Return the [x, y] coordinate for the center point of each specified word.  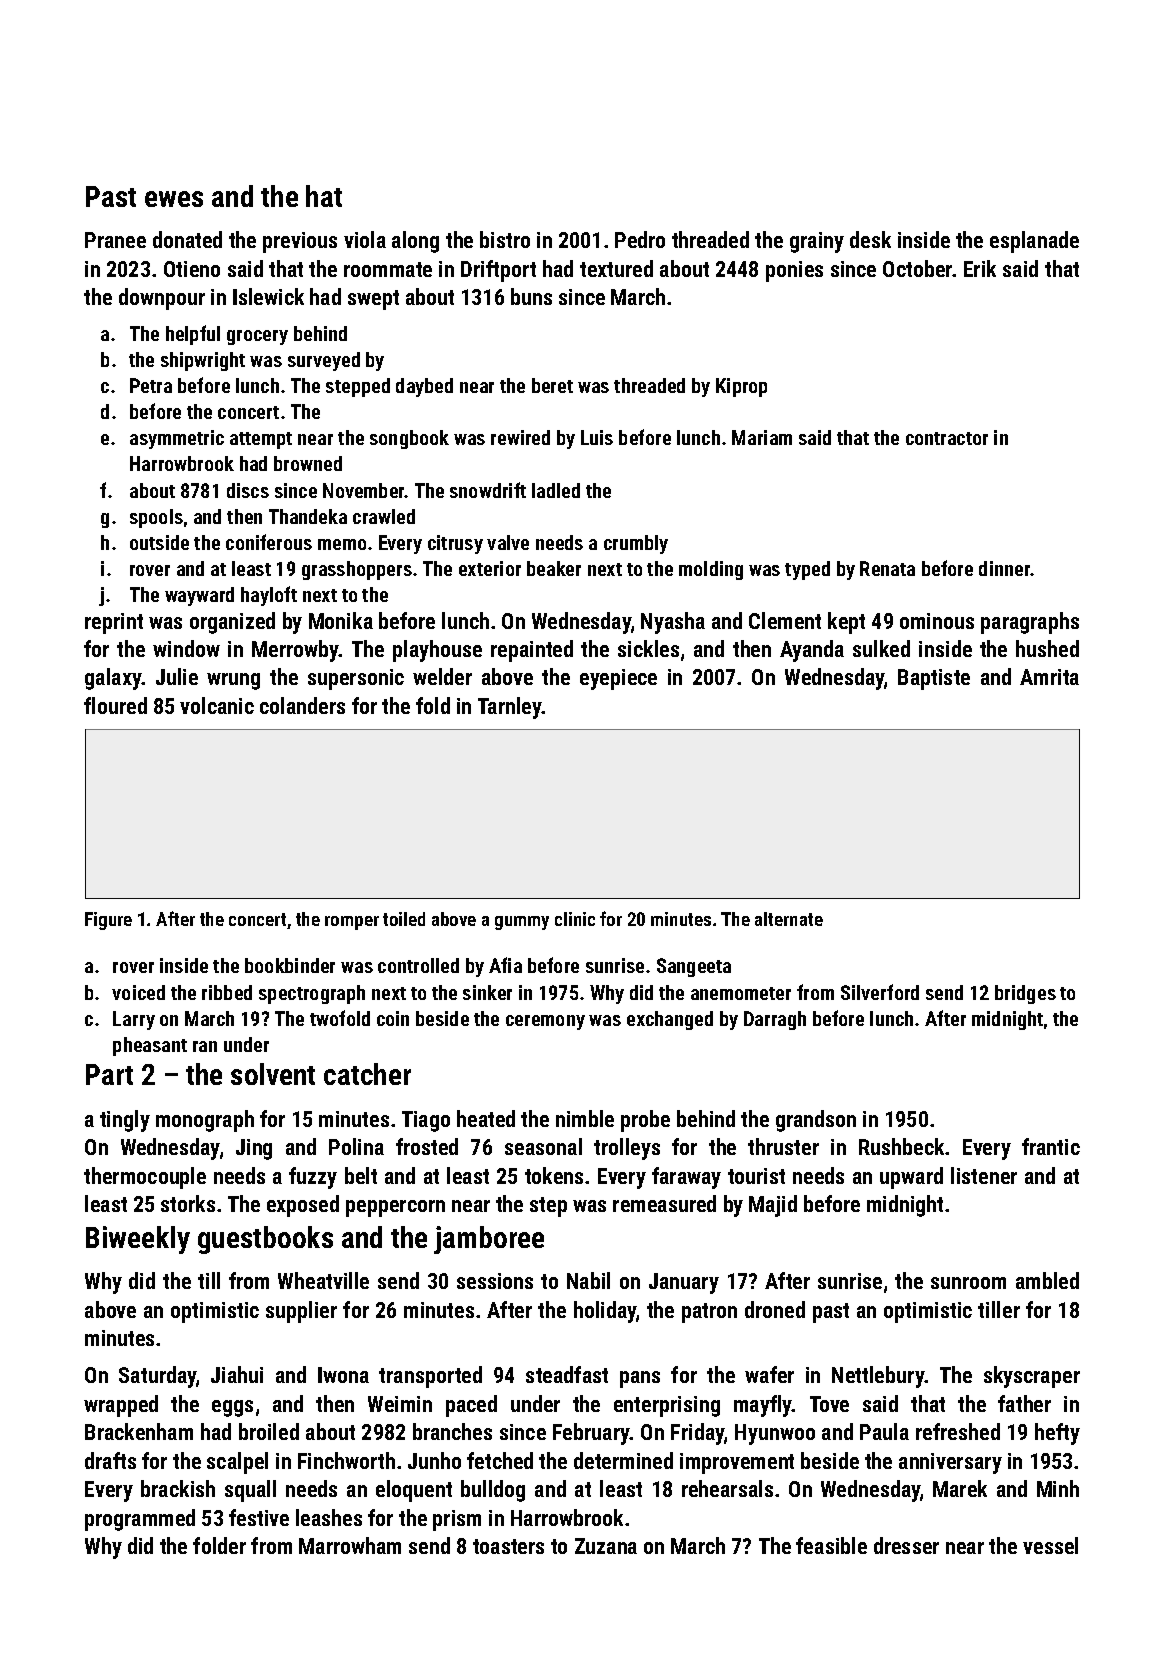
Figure [108, 921]
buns [531, 296]
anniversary [950, 1463]
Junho [434, 1460]
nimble [585, 1118]
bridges [1025, 994]
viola [365, 239]
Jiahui [237, 1374]
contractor [947, 438]
